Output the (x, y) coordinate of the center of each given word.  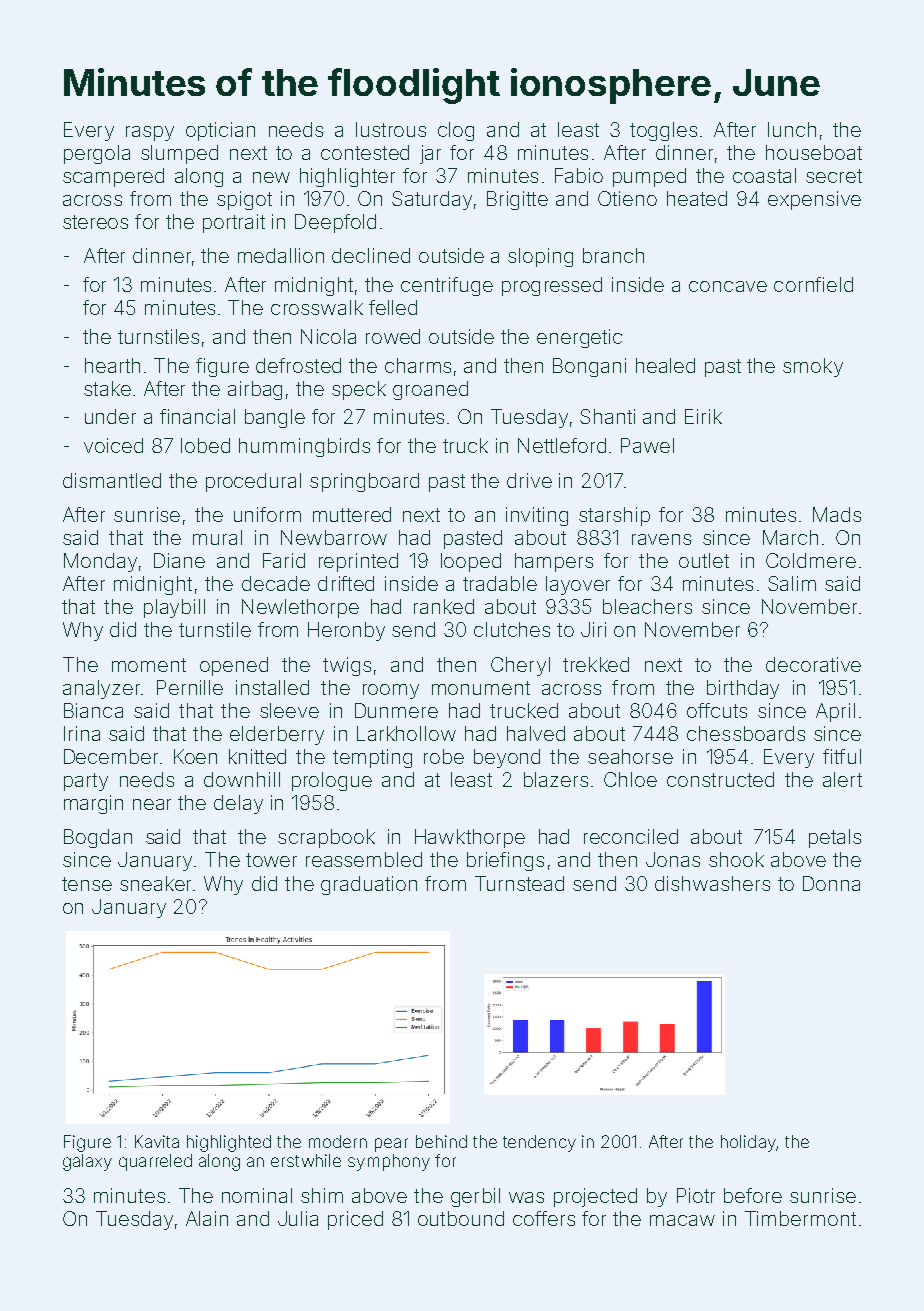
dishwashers (712, 883)
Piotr (696, 1195)
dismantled (112, 480)
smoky (813, 367)
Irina (82, 733)
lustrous (391, 129)
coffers (544, 1218)
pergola (97, 154)
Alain (207, 1218)
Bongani (589, 367)
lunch (792, 129)
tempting (372, 758)
